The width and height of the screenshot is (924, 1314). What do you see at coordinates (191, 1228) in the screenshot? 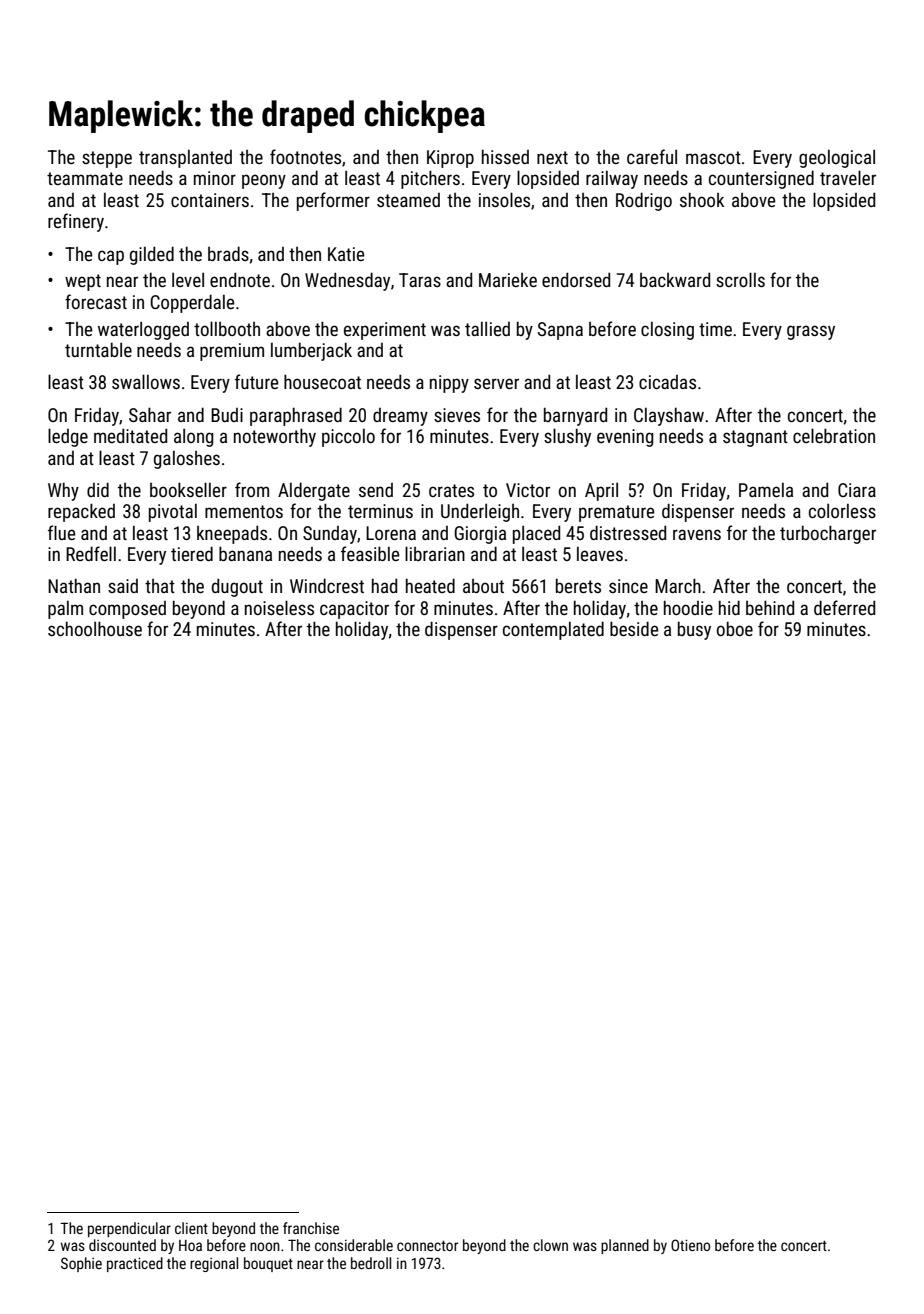
I see `client` at bounding box center [191, 1228].
